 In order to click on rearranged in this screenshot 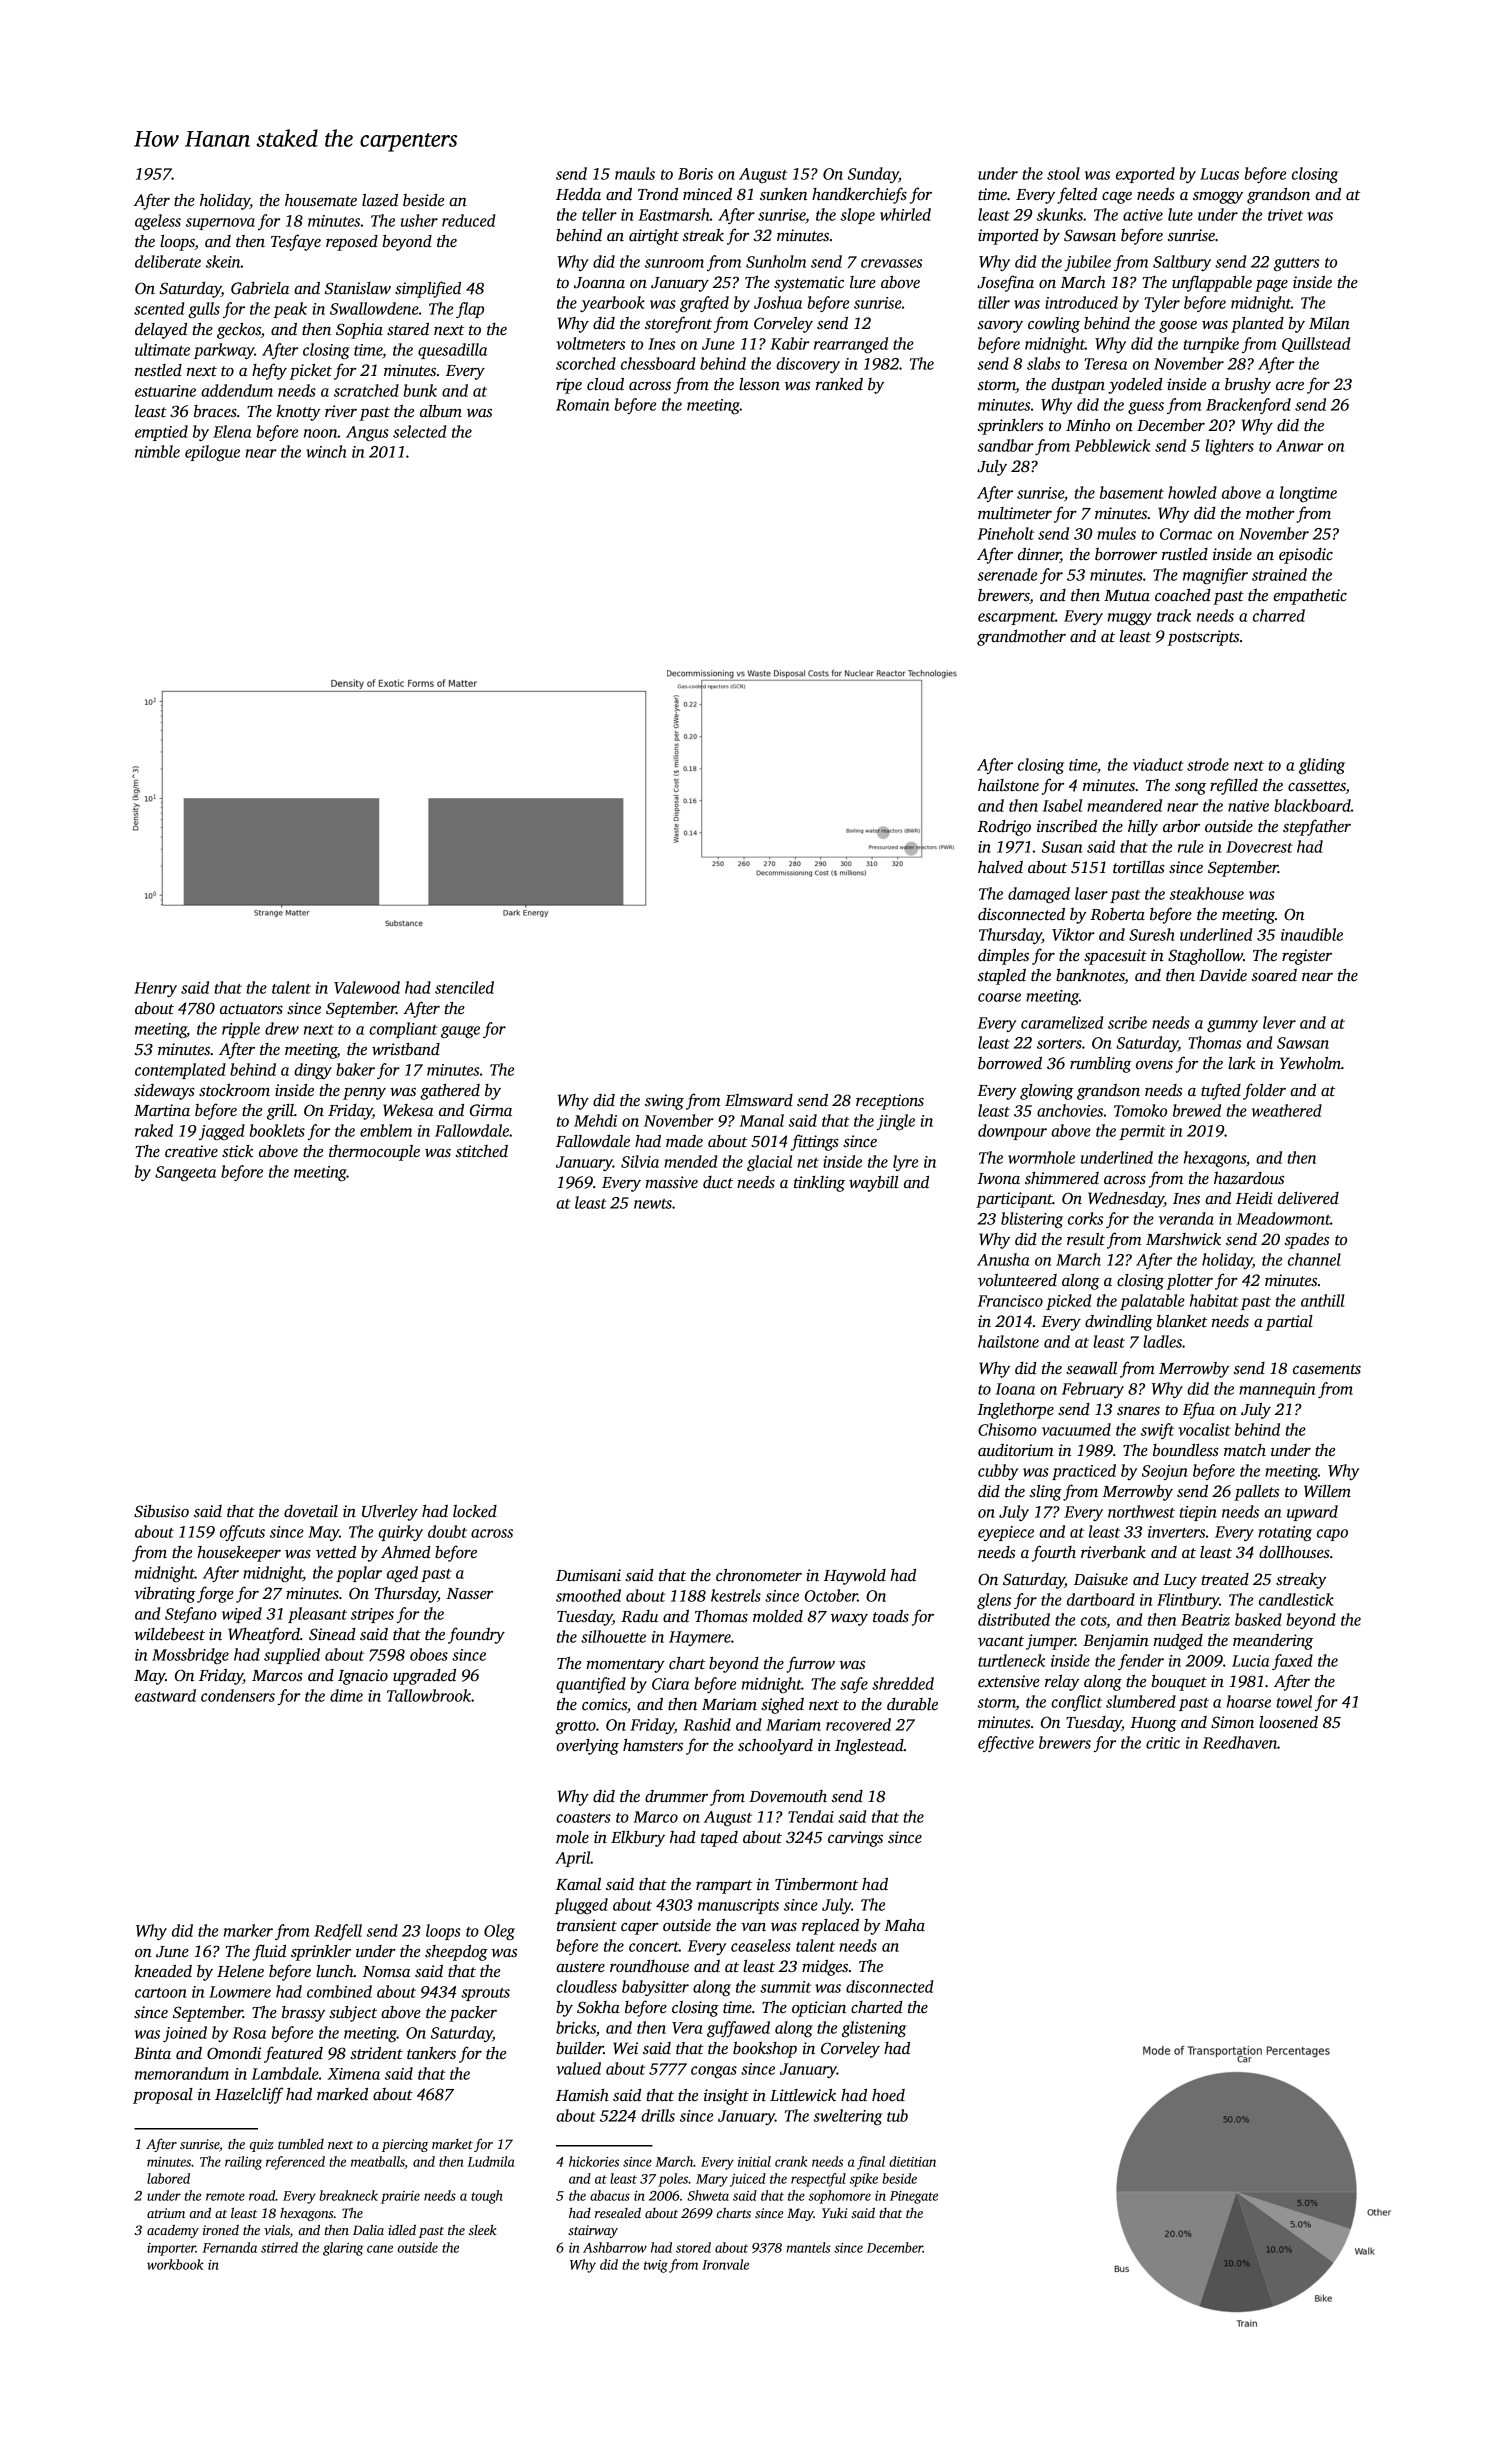, I will do `click(851, 345)`.
